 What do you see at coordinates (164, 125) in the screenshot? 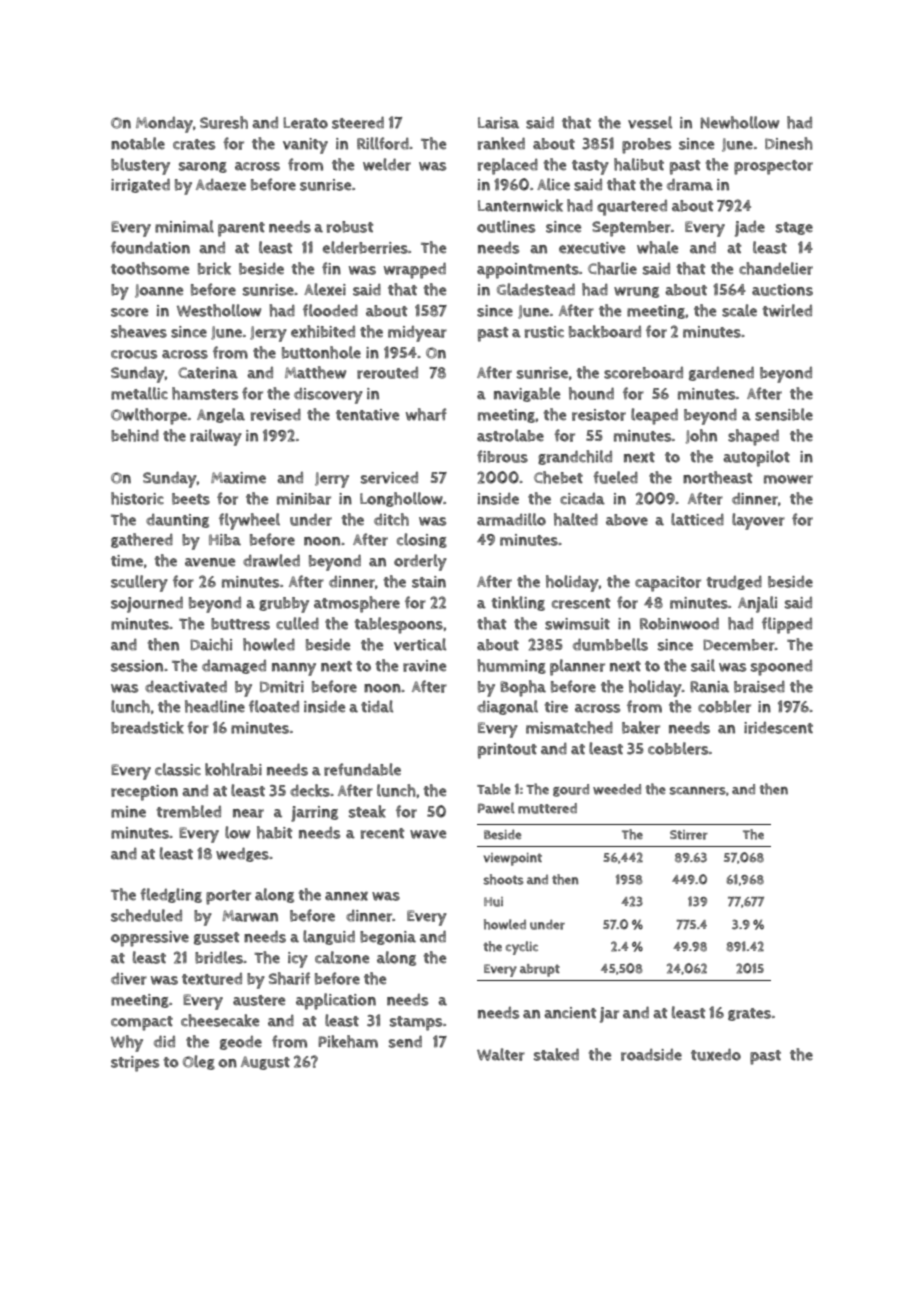
I see `Monday` at bounding box center [164, 125].
